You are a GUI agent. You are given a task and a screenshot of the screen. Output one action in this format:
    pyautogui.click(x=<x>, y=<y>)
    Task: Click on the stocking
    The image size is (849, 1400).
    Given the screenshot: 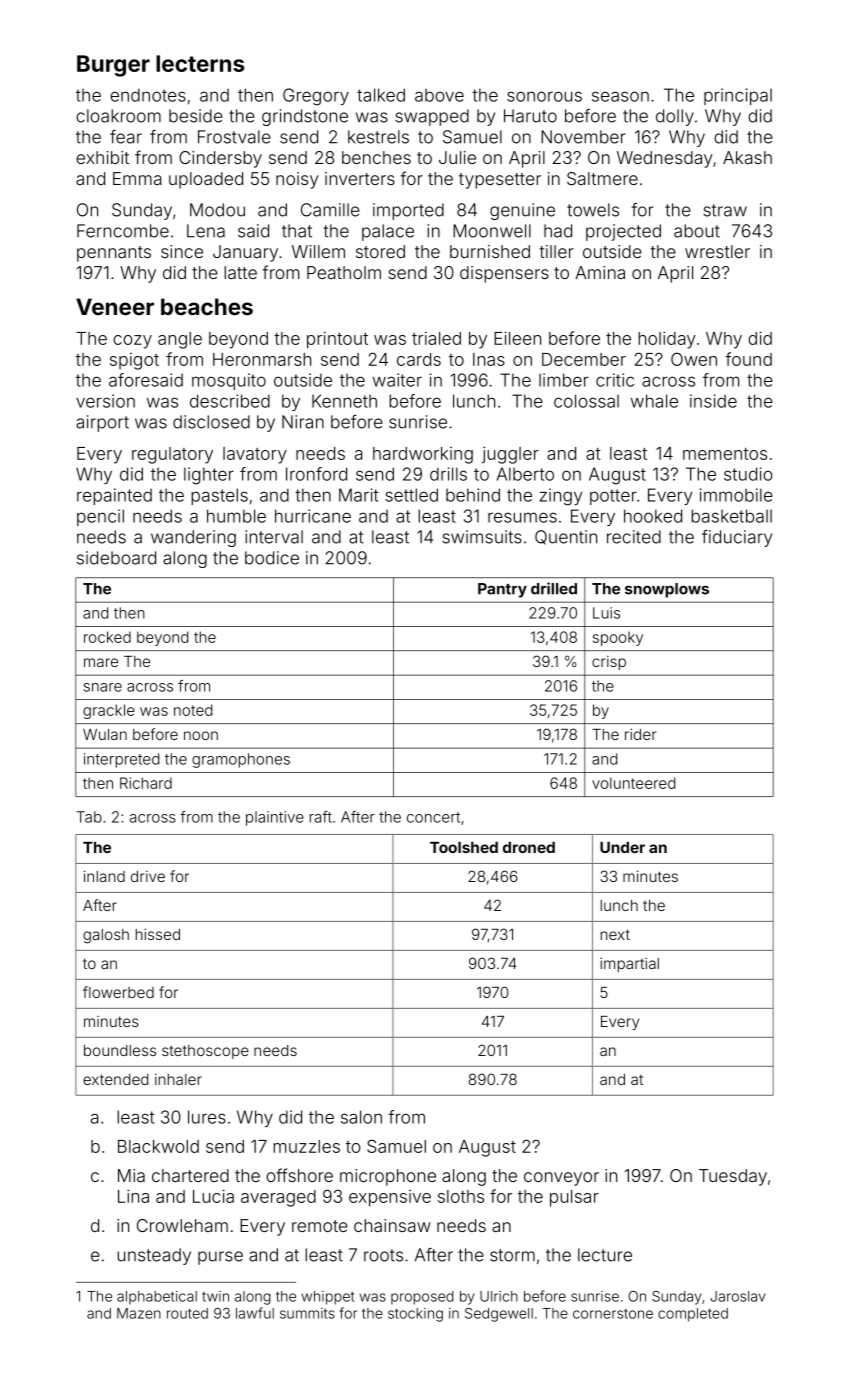 What is the action you would take?
    pyautogui.click(x=415, y=1315)
